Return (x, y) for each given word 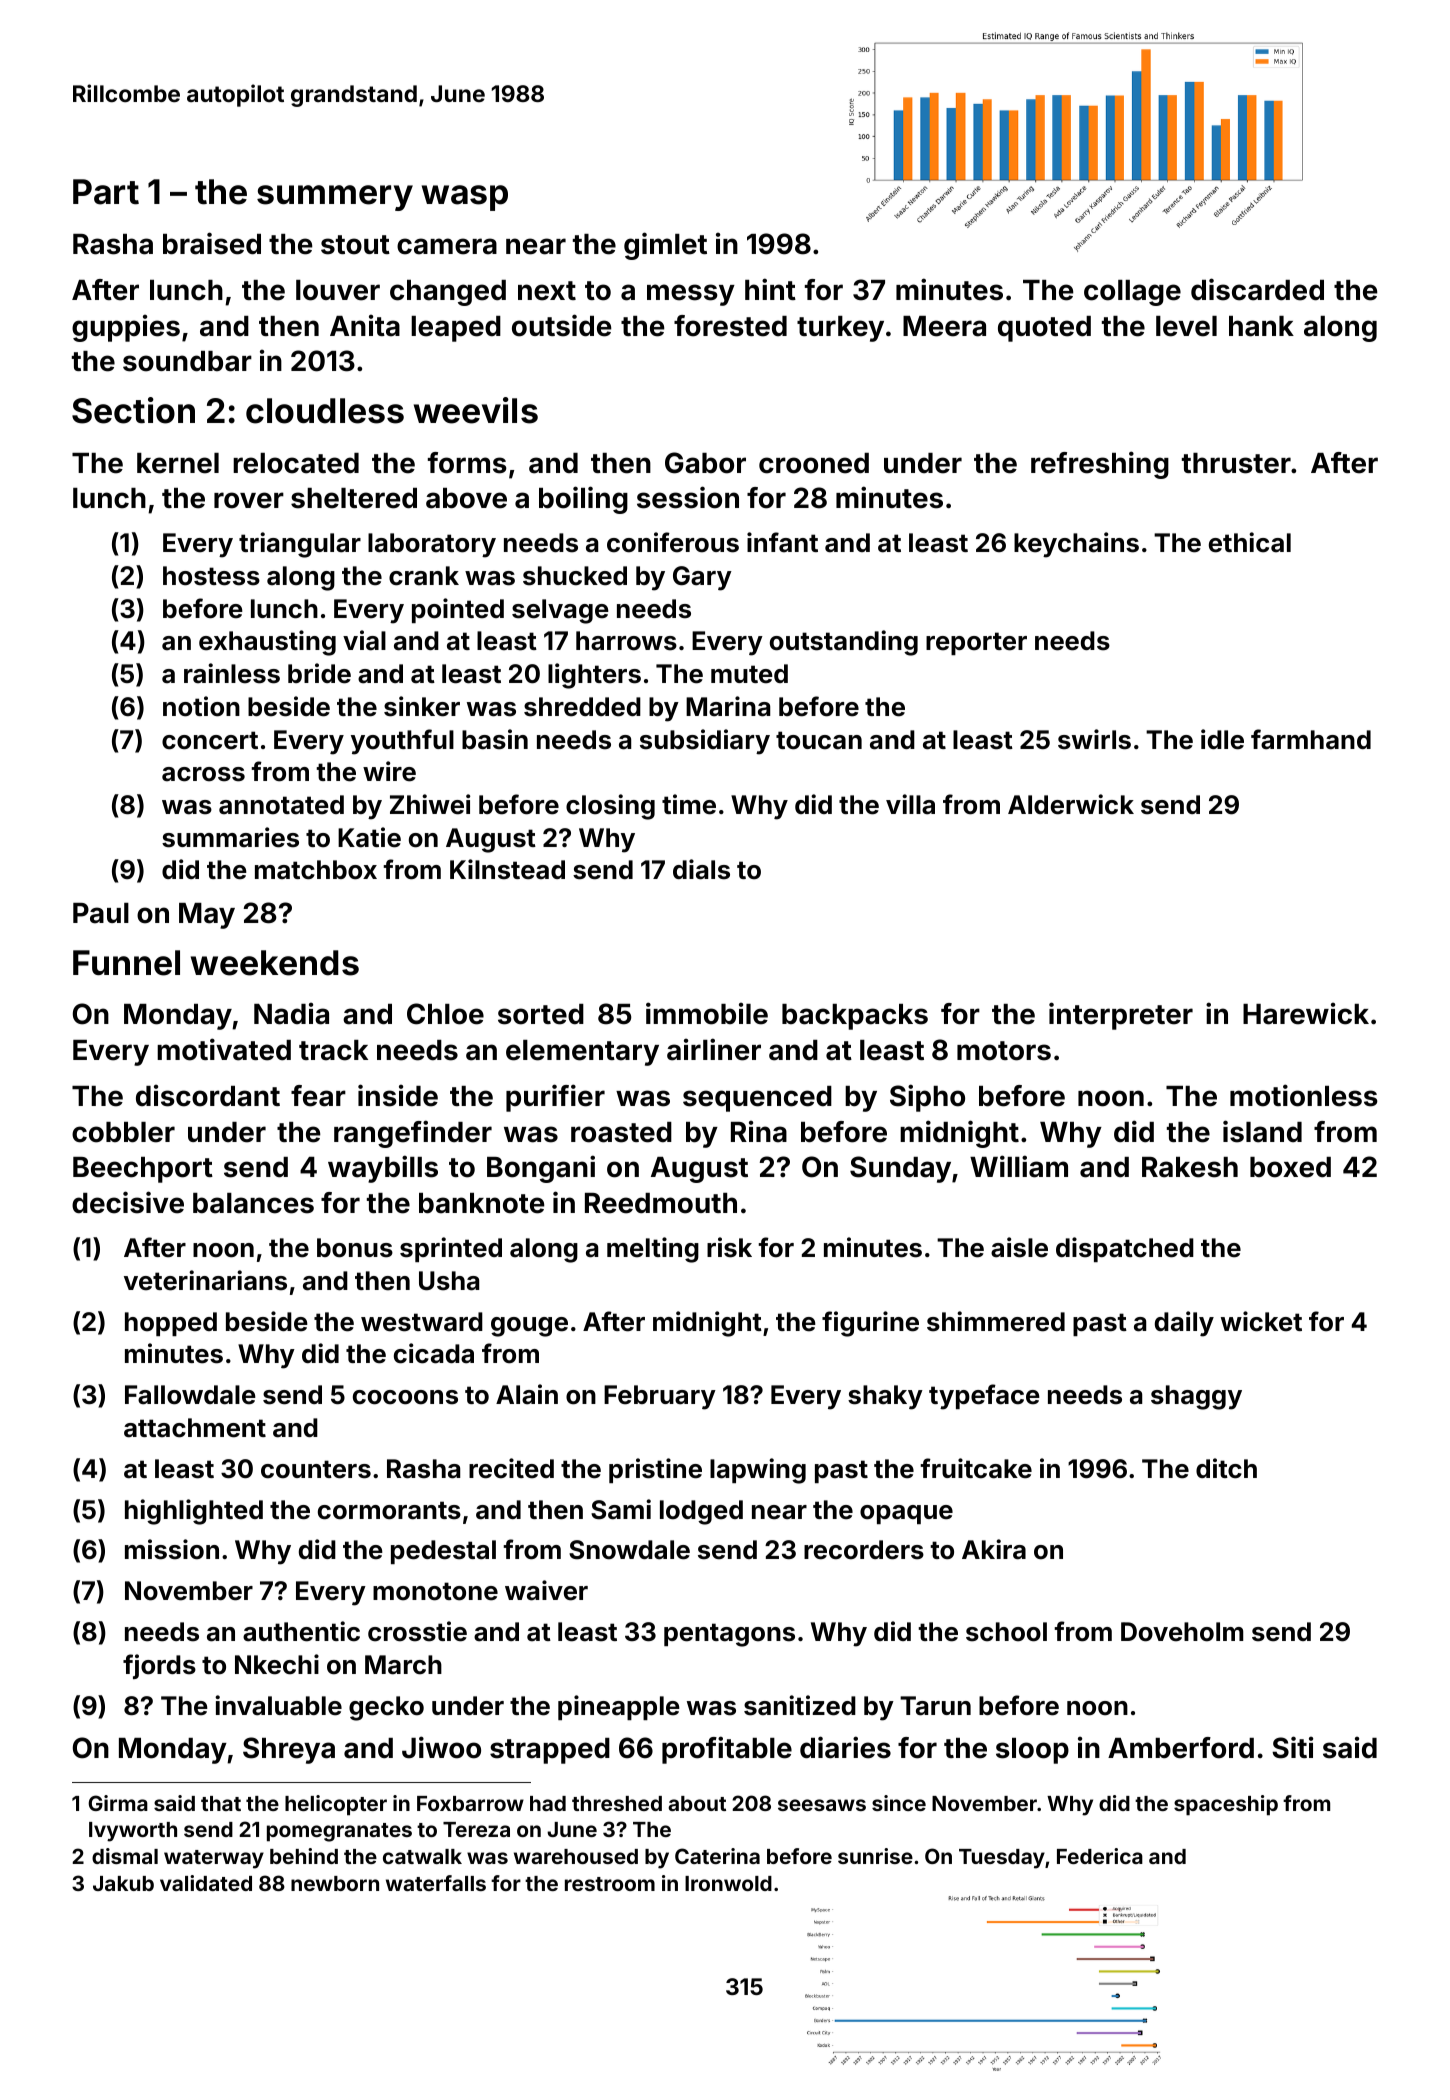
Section (133, 410)
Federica (1100, 1856)
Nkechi (277, 1664)
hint (770, 289)
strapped (550, 1751)
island (1262, 1131)
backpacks (855, 1017)
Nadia (291, 1013)
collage (1132, 293)
